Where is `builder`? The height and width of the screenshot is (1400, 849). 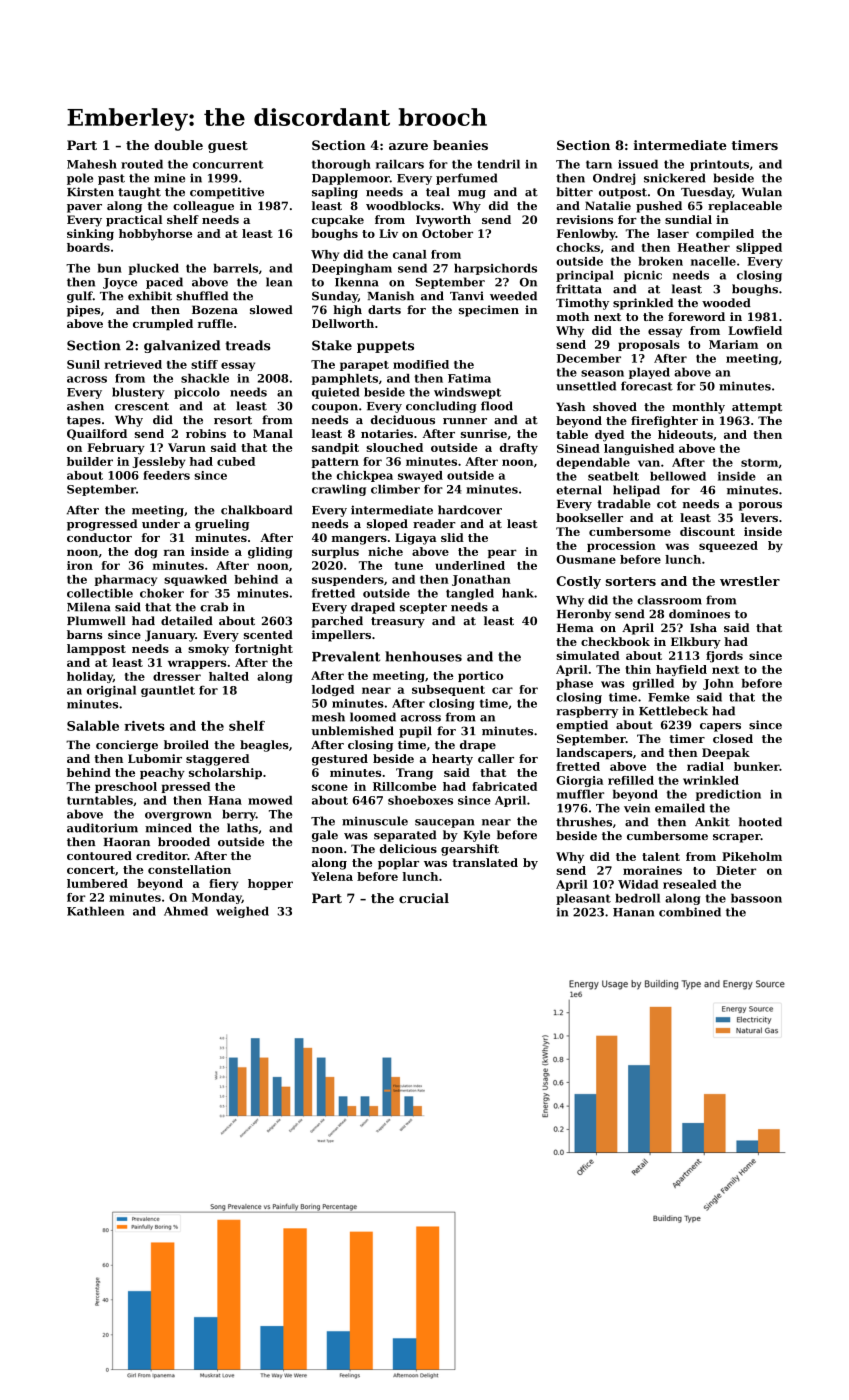
builder is located at coordinates (90, 461).
